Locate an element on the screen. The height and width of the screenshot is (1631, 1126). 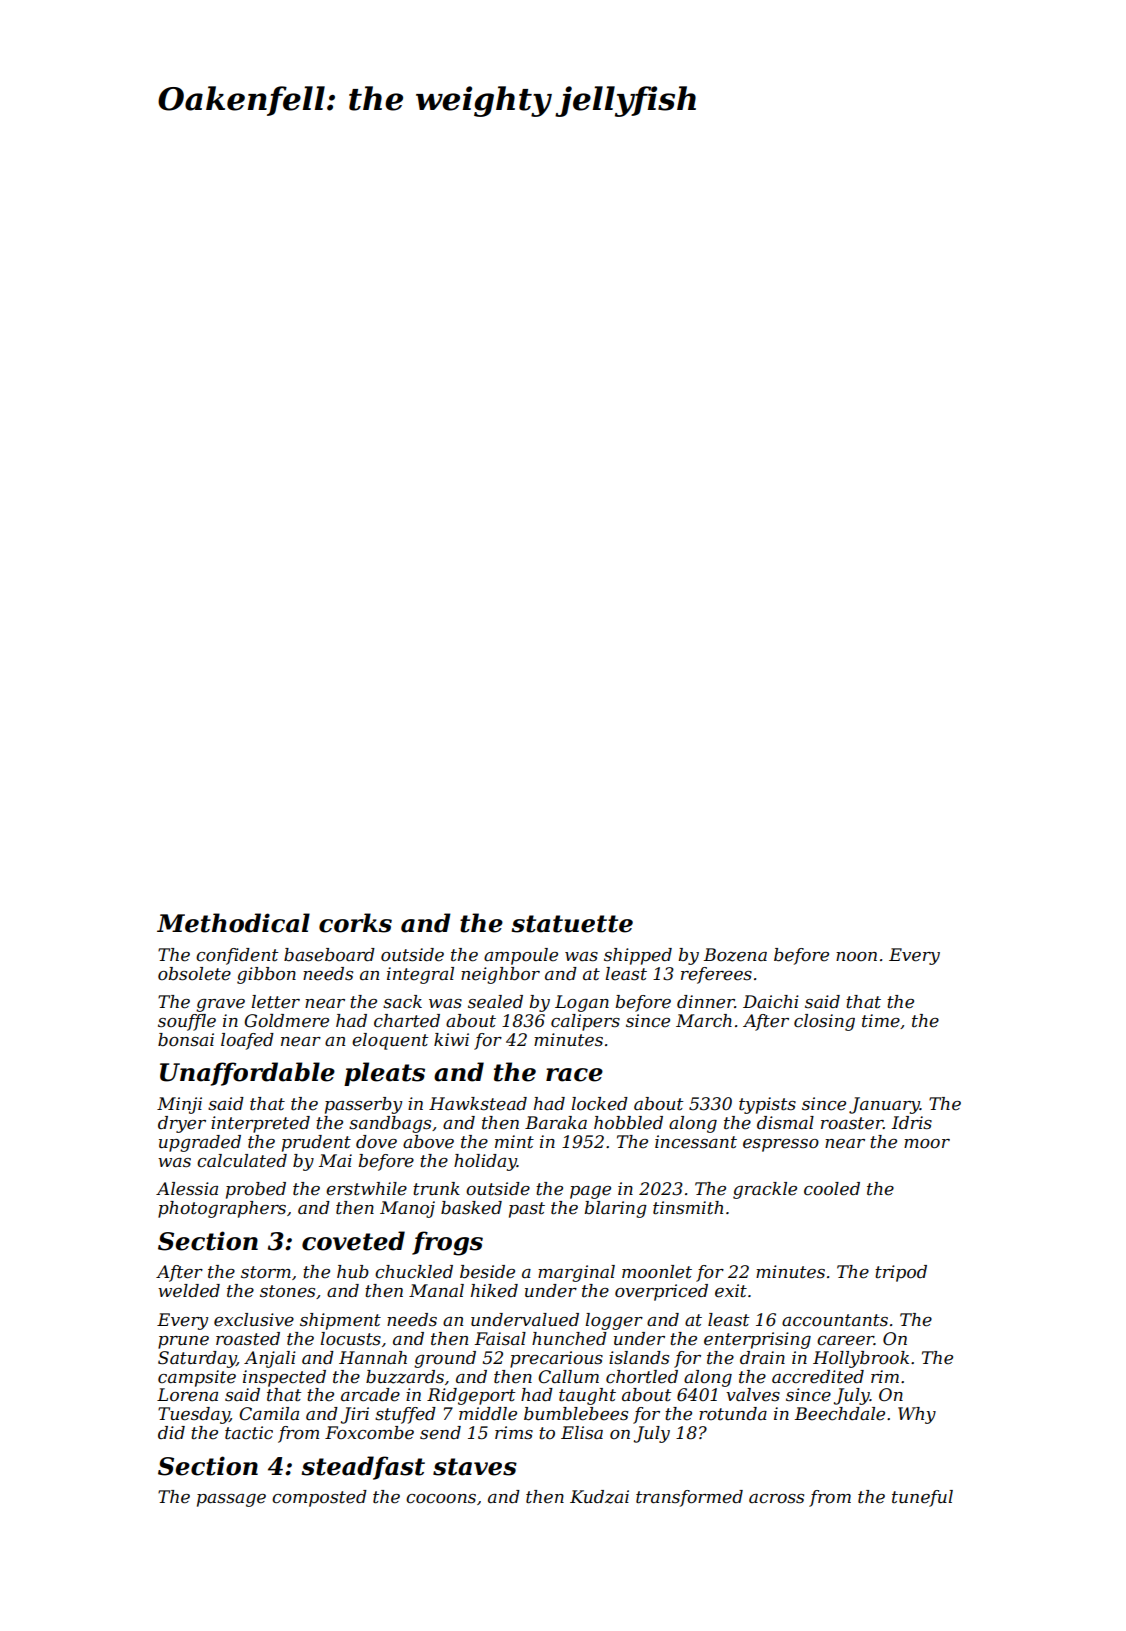
blaring is located at coordinates (615, 1209).
